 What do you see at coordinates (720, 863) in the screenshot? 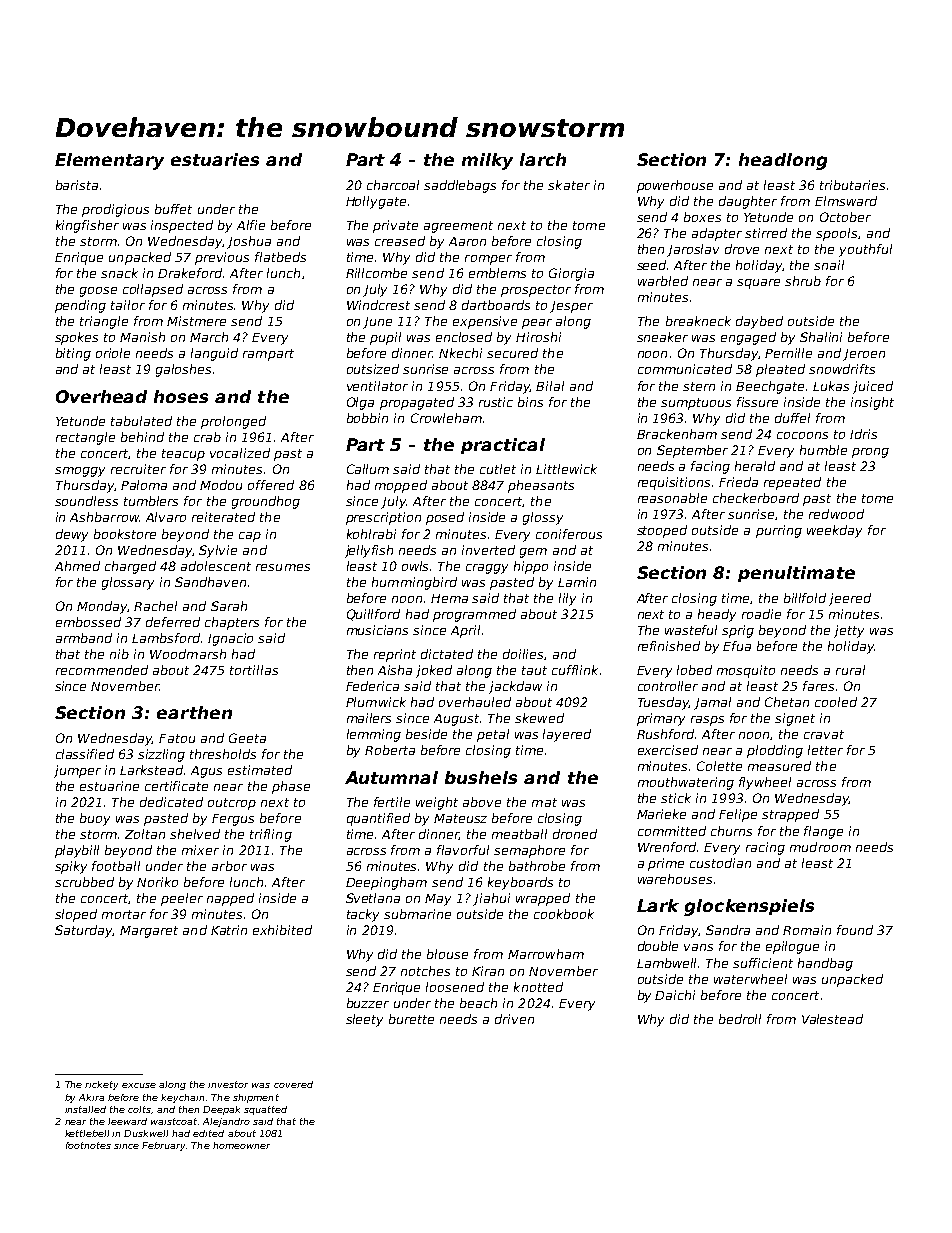
I see `custodian` at bounding box center [720, 863].
